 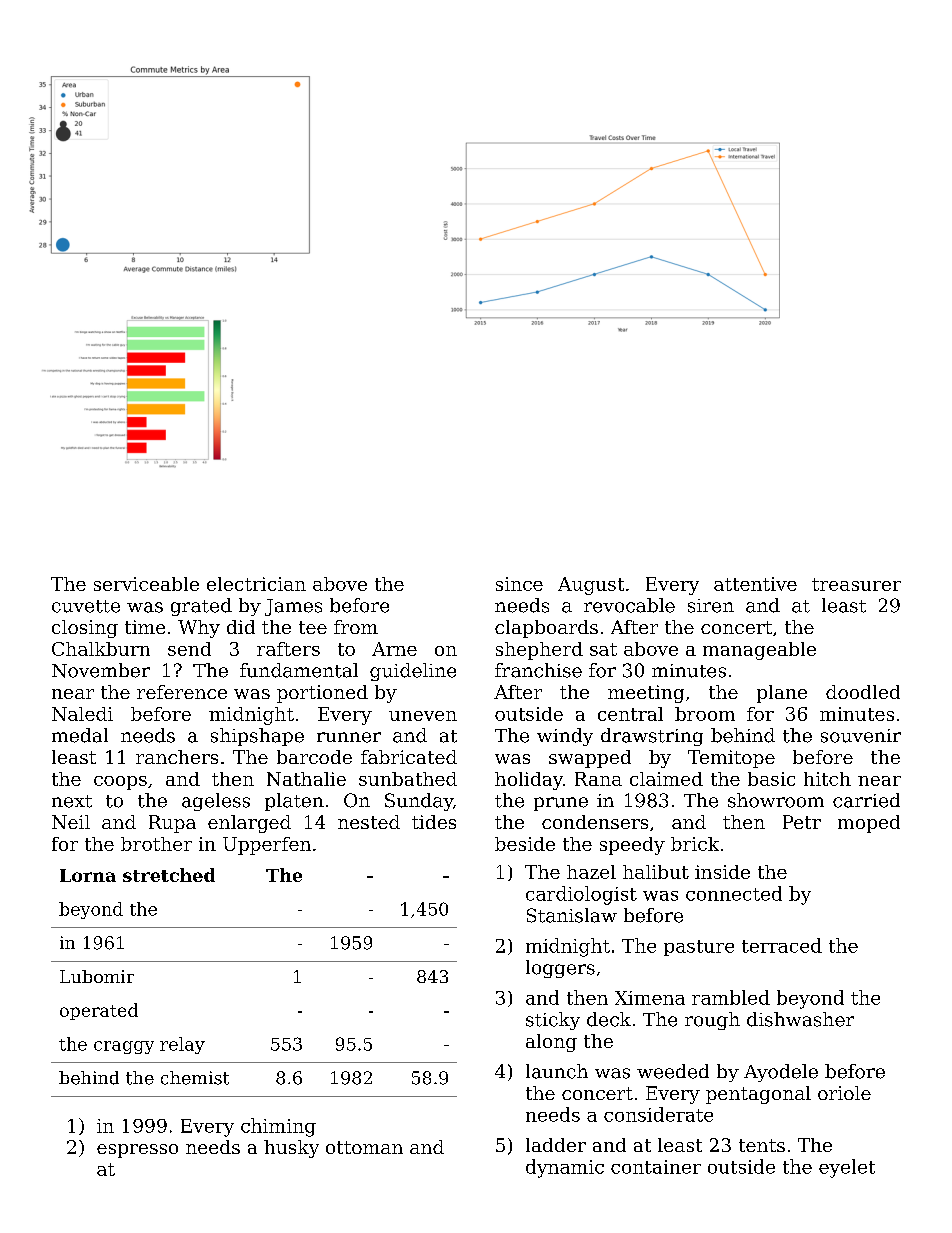 I want to click on shepherd, so click(x=539, y=651).
